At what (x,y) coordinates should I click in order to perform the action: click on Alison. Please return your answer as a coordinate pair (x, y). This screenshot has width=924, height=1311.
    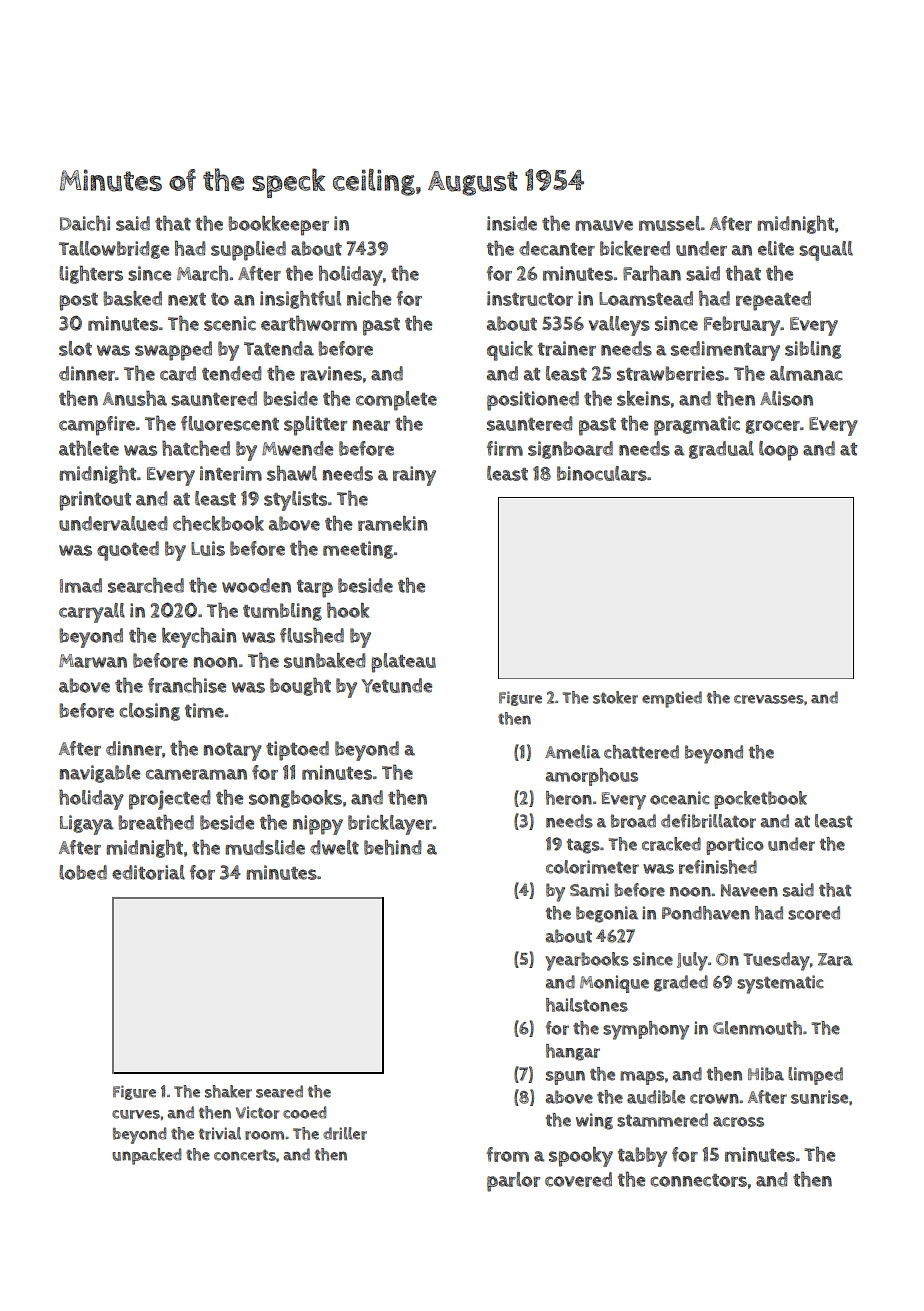
    Looking at the image, I should click on (786, 398).
